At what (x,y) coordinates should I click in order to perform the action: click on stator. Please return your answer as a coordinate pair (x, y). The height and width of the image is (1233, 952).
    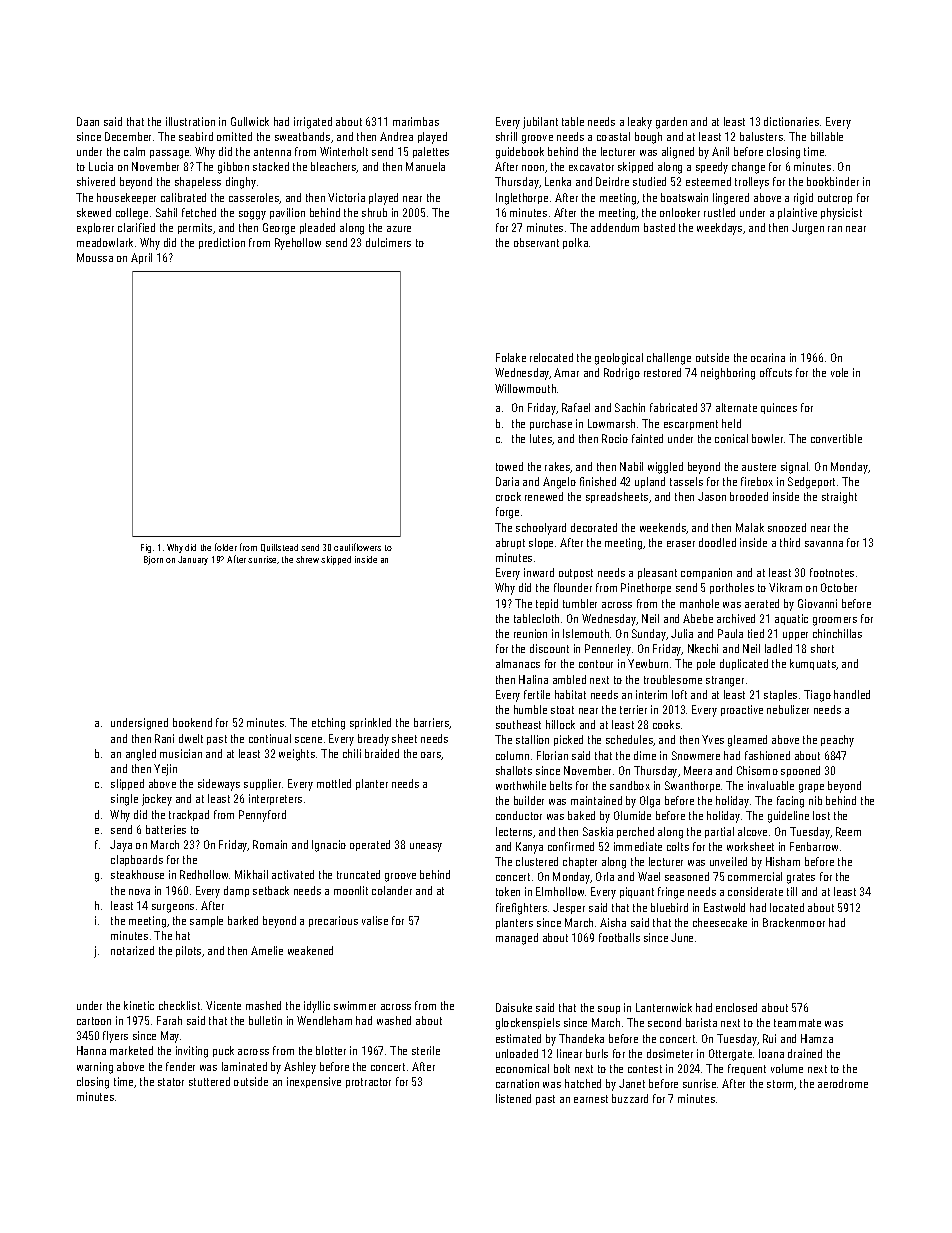
    Looking at the image, I should click on (171, 1082).
